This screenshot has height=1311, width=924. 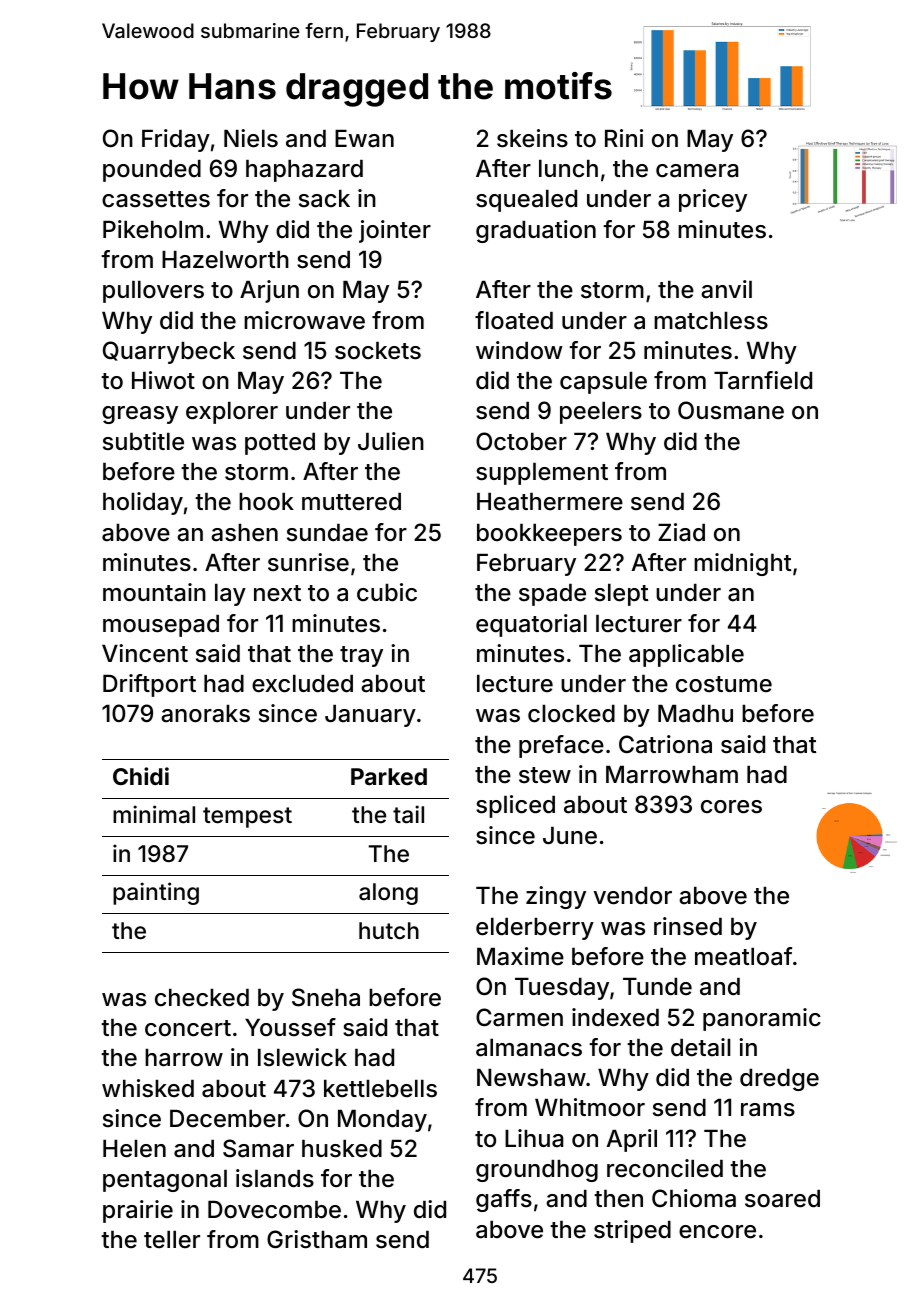 What do you see at coordinates (153, 229) in the screenshot?
I see `Pikeholm` at bounding box center [153, 229].
